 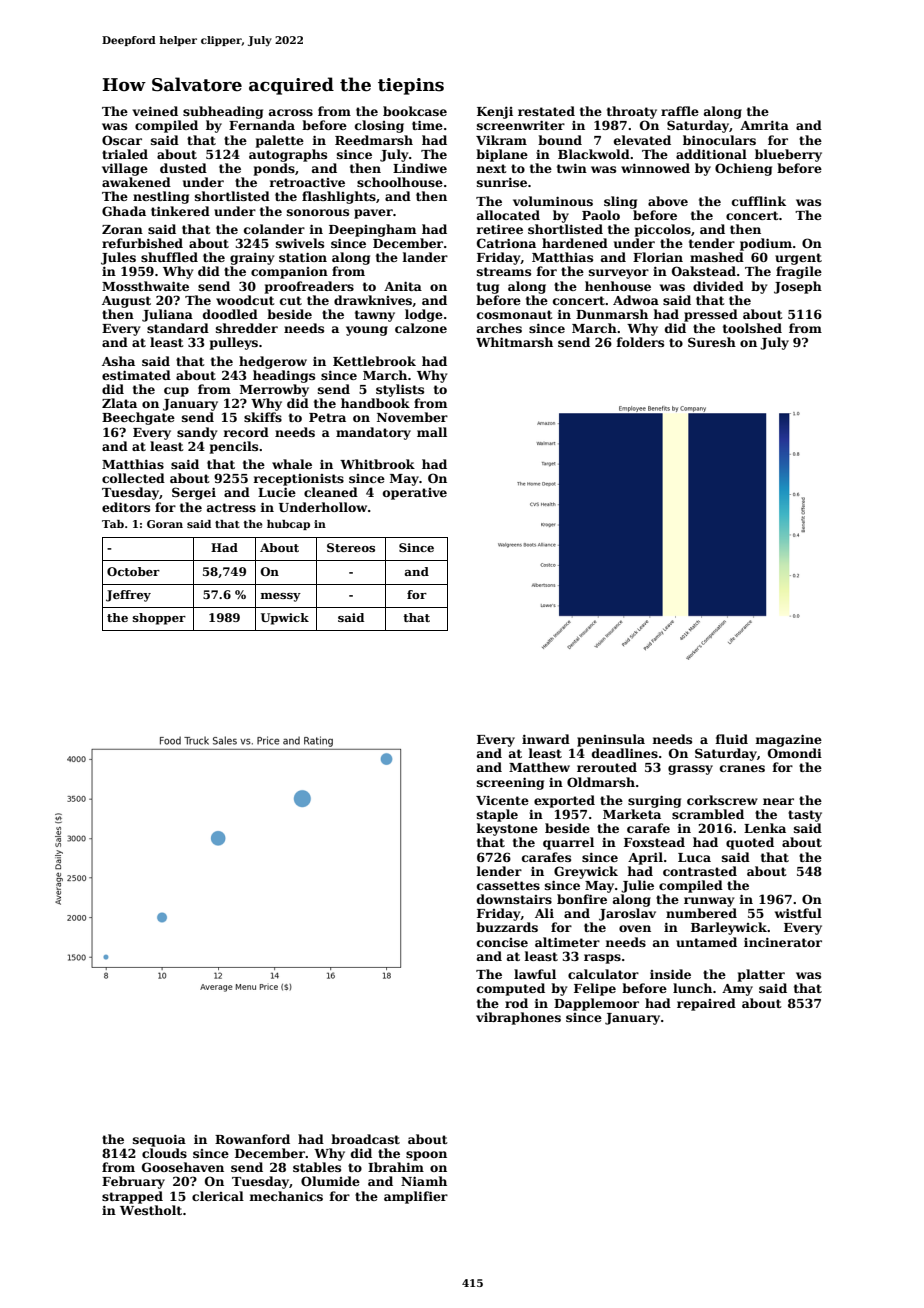 I want to click on toolshed, so click(x=752, y=328).
